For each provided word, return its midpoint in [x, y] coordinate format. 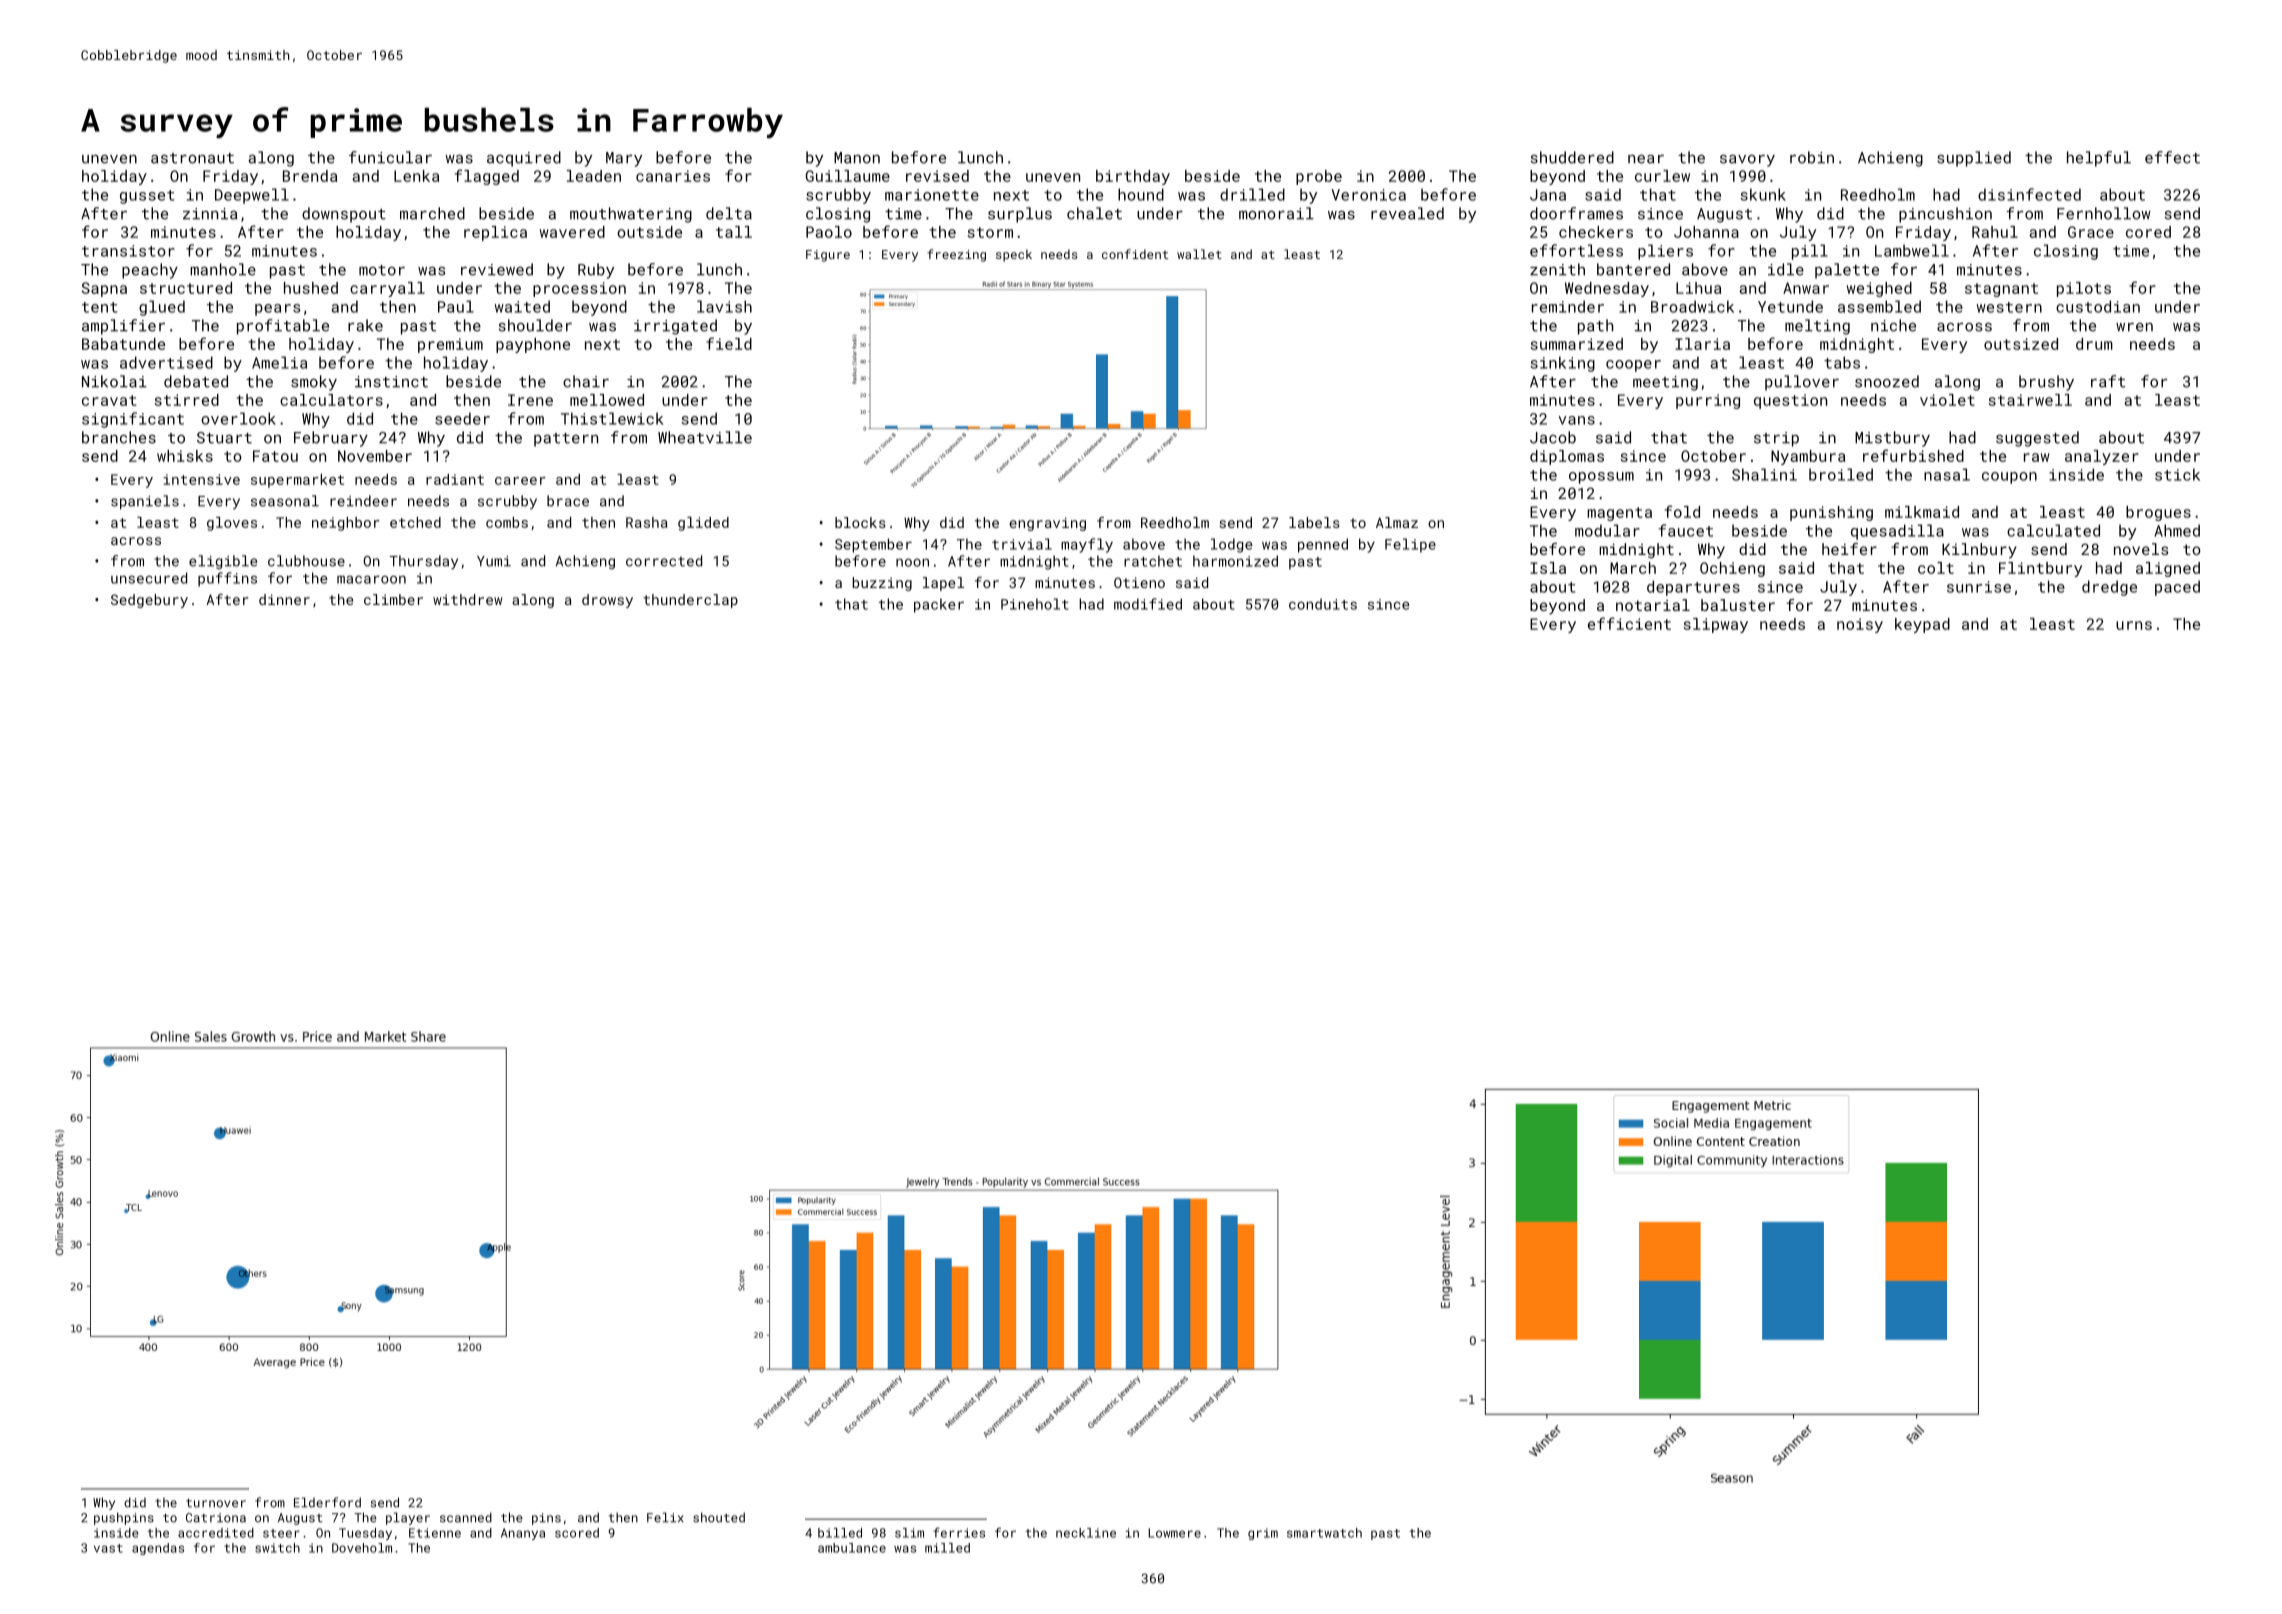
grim [1263, 1534]
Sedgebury [149, 601]
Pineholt [1035, 604]
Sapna [104, 289]
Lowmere [1174, 1533]
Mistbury [1892, 439]
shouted [719, 1517]
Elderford [327, 1502]
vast [108, 1548]
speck [1014, 255]
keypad [1922, 625]
